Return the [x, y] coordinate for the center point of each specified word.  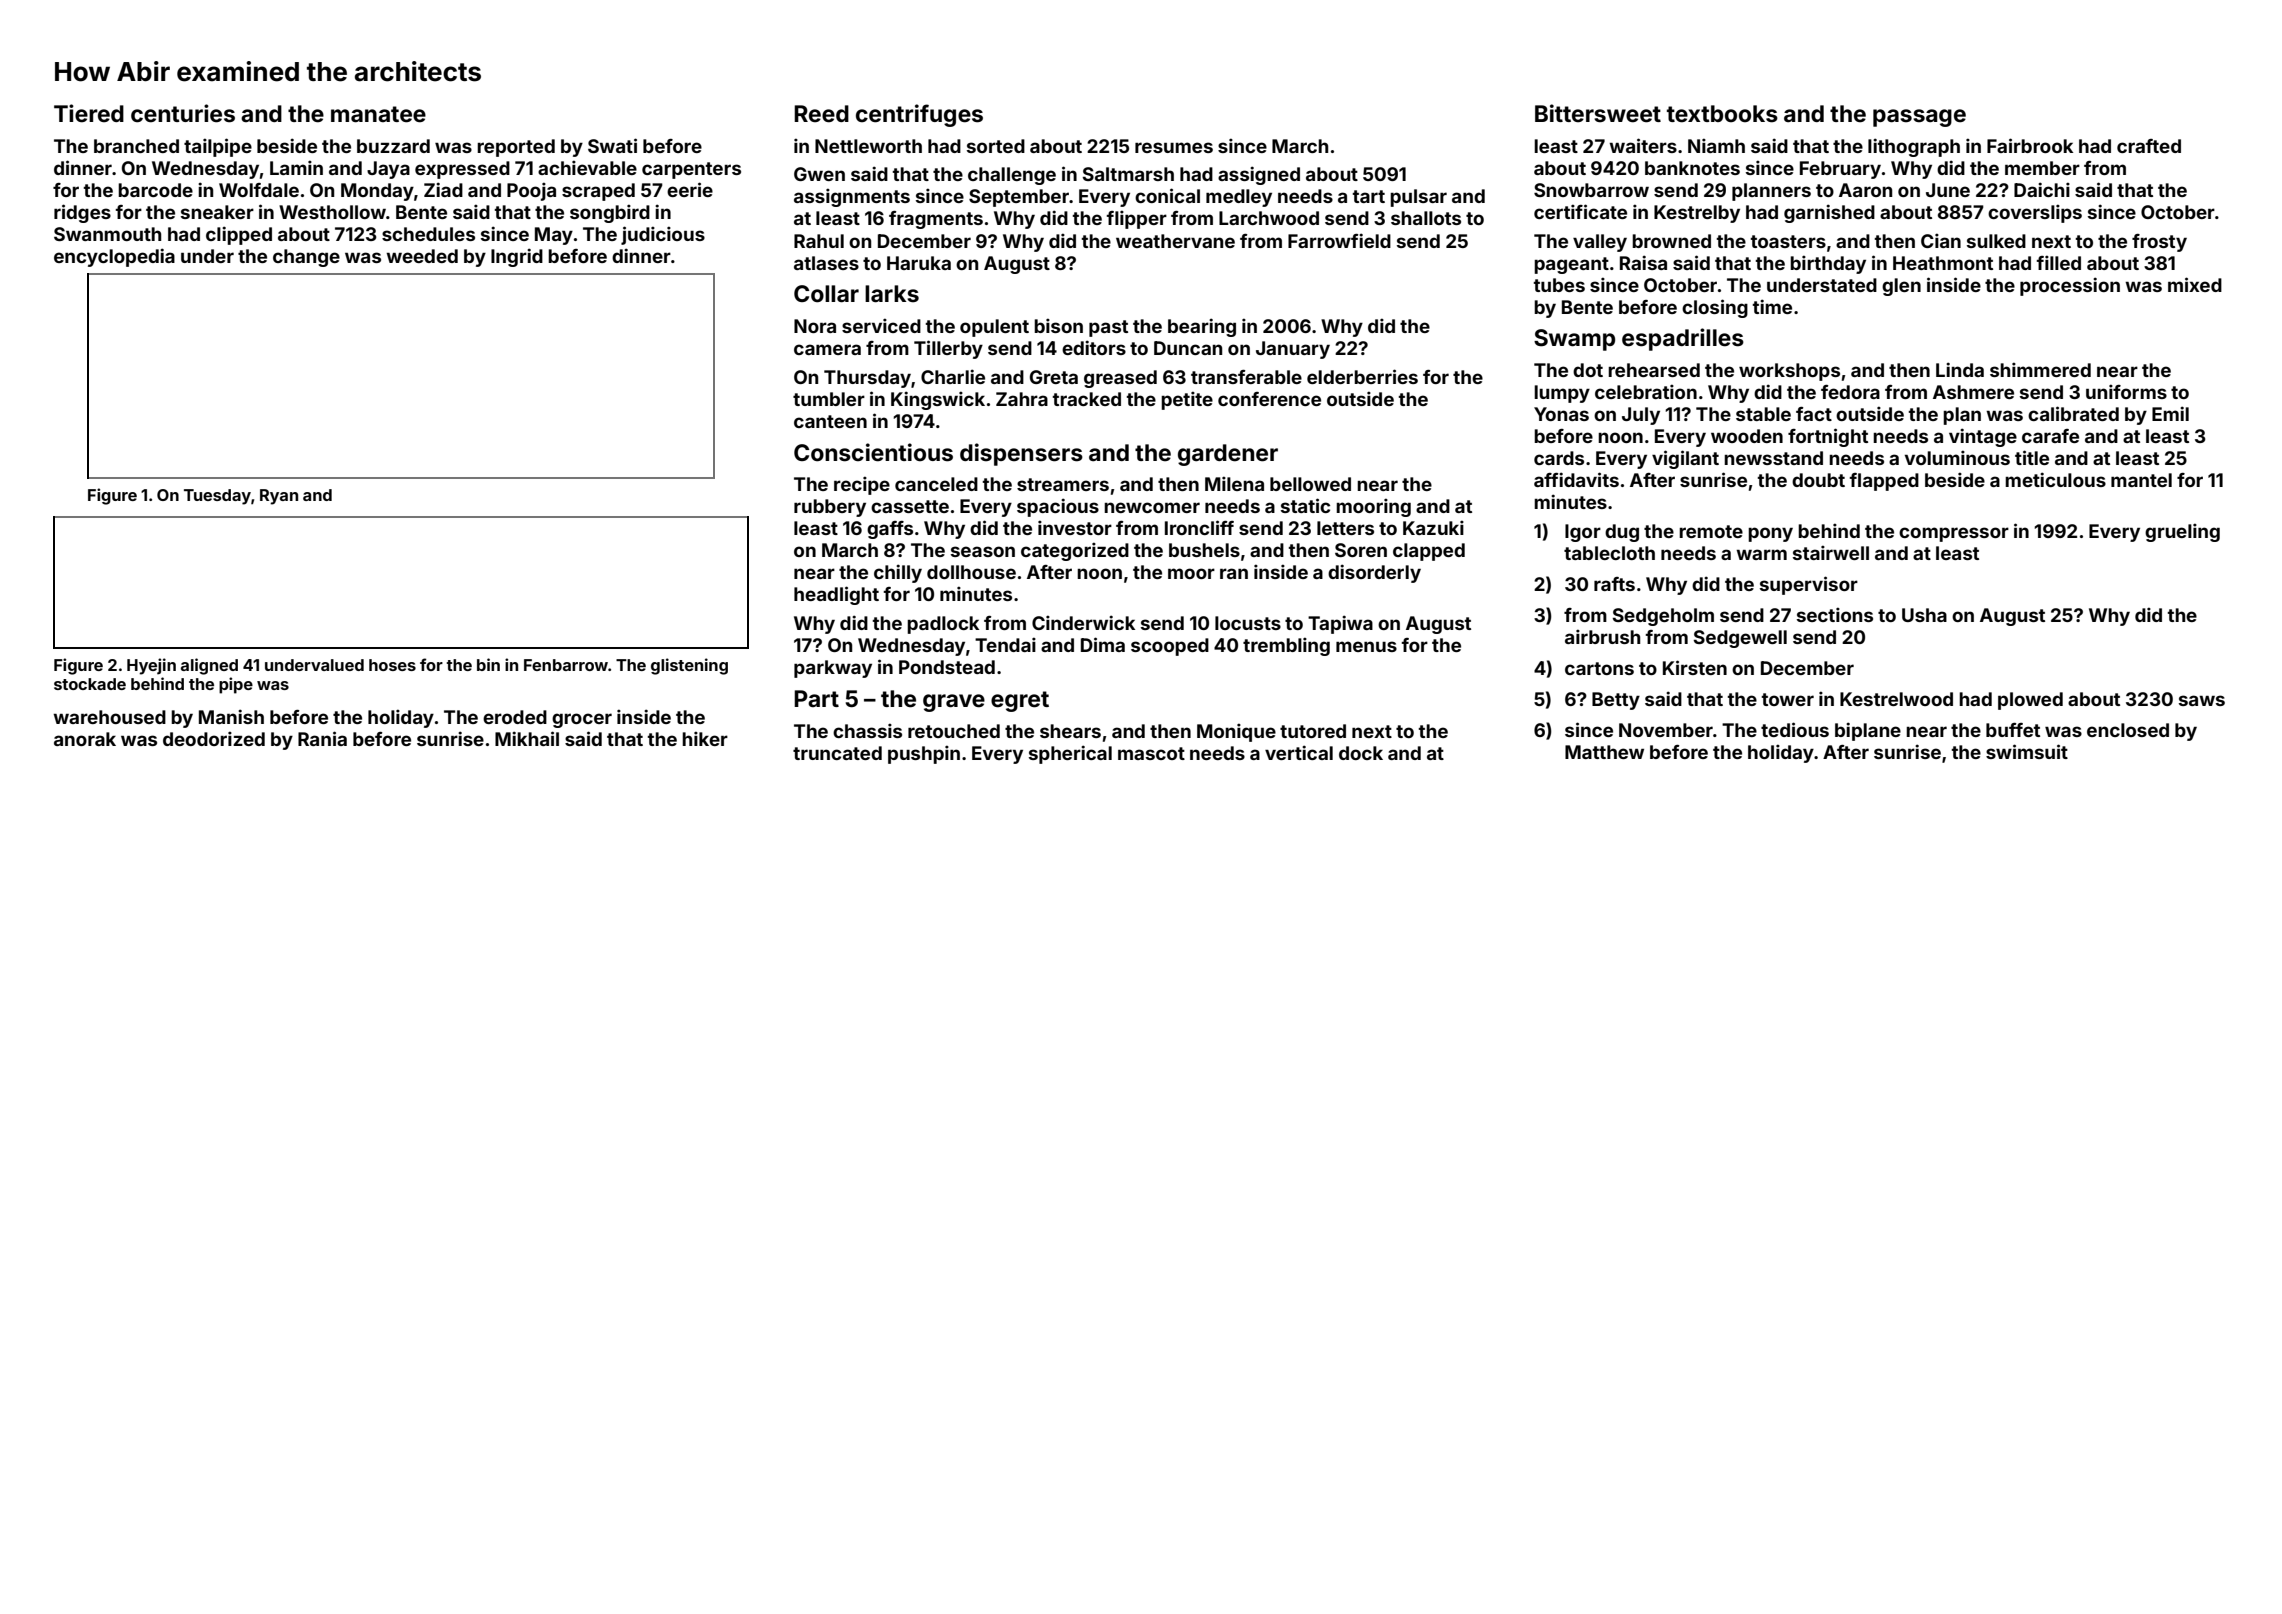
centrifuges [919, 115]
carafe [2050, 436]
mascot [1151, 753]
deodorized [214, 738]
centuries [183, 113]
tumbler [829, 399]
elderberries [1362, 376]
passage [1919, 118]
